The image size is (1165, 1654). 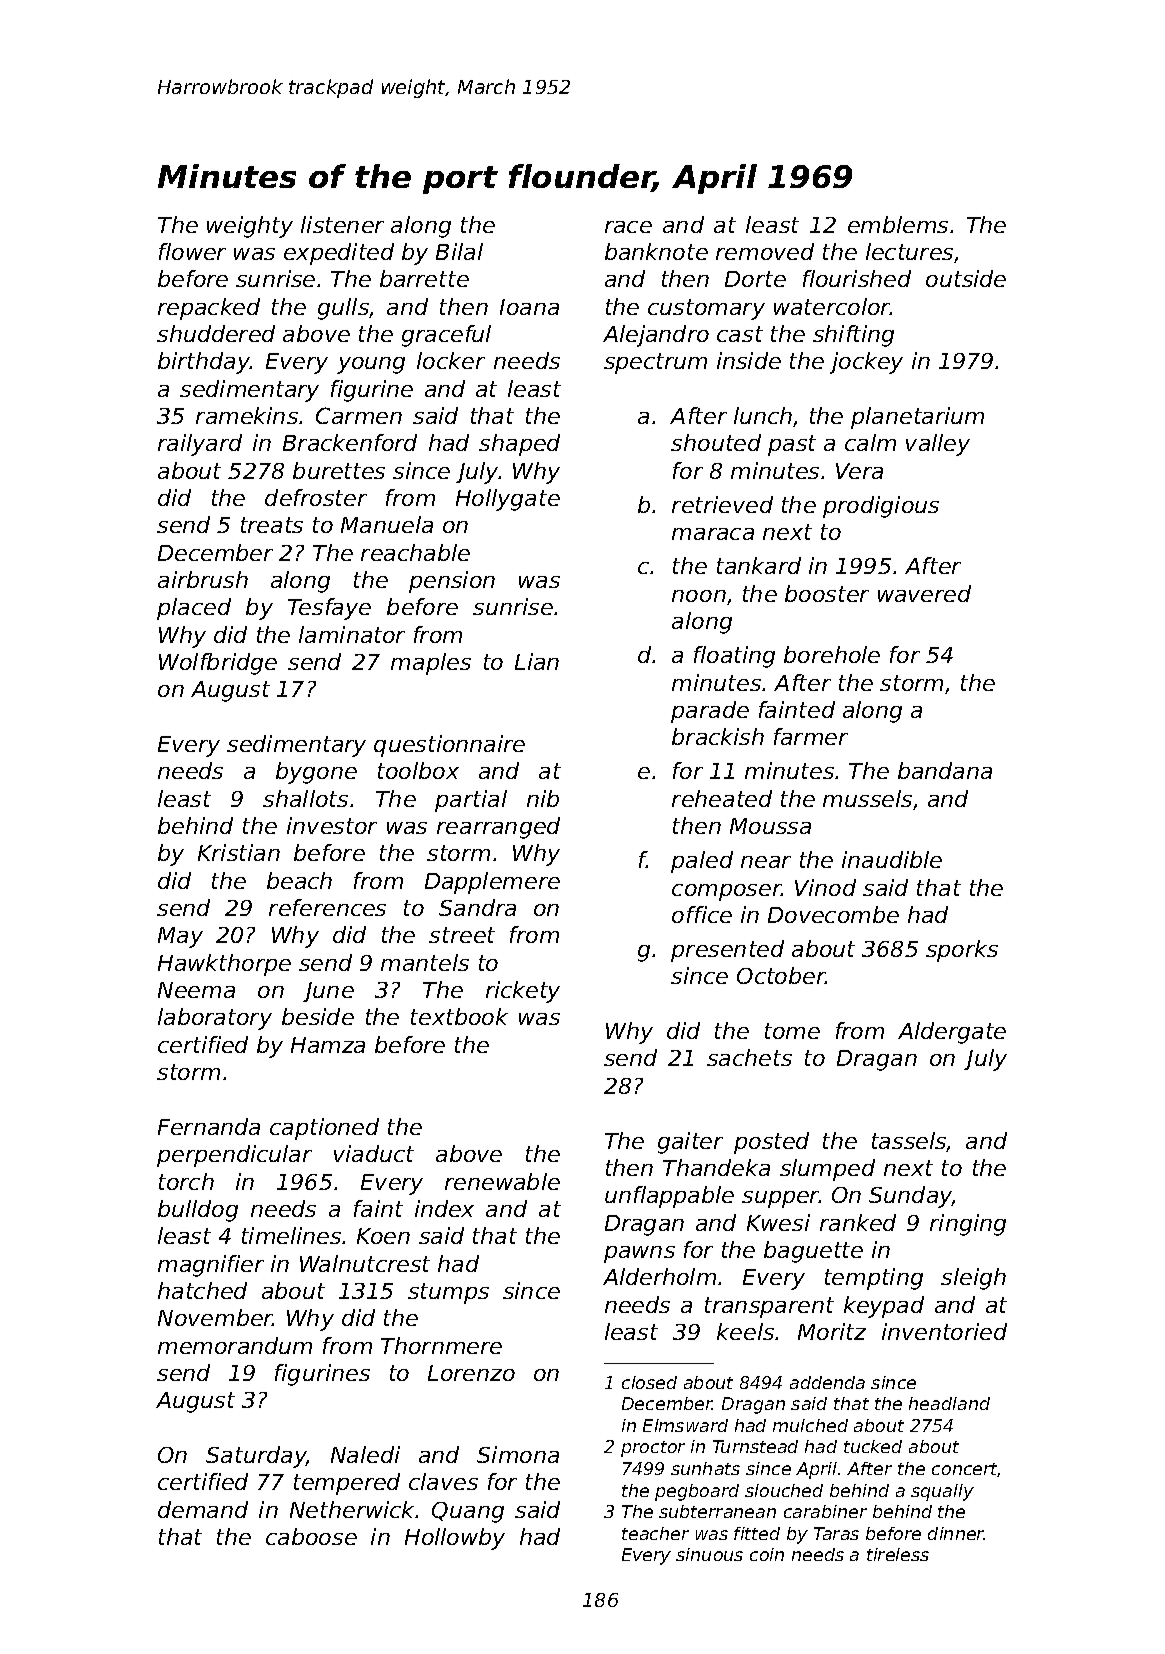 What do you see at coordinates (898, 224) in the screenshot?
I see `emblems` at bounding box center [898, 224].
